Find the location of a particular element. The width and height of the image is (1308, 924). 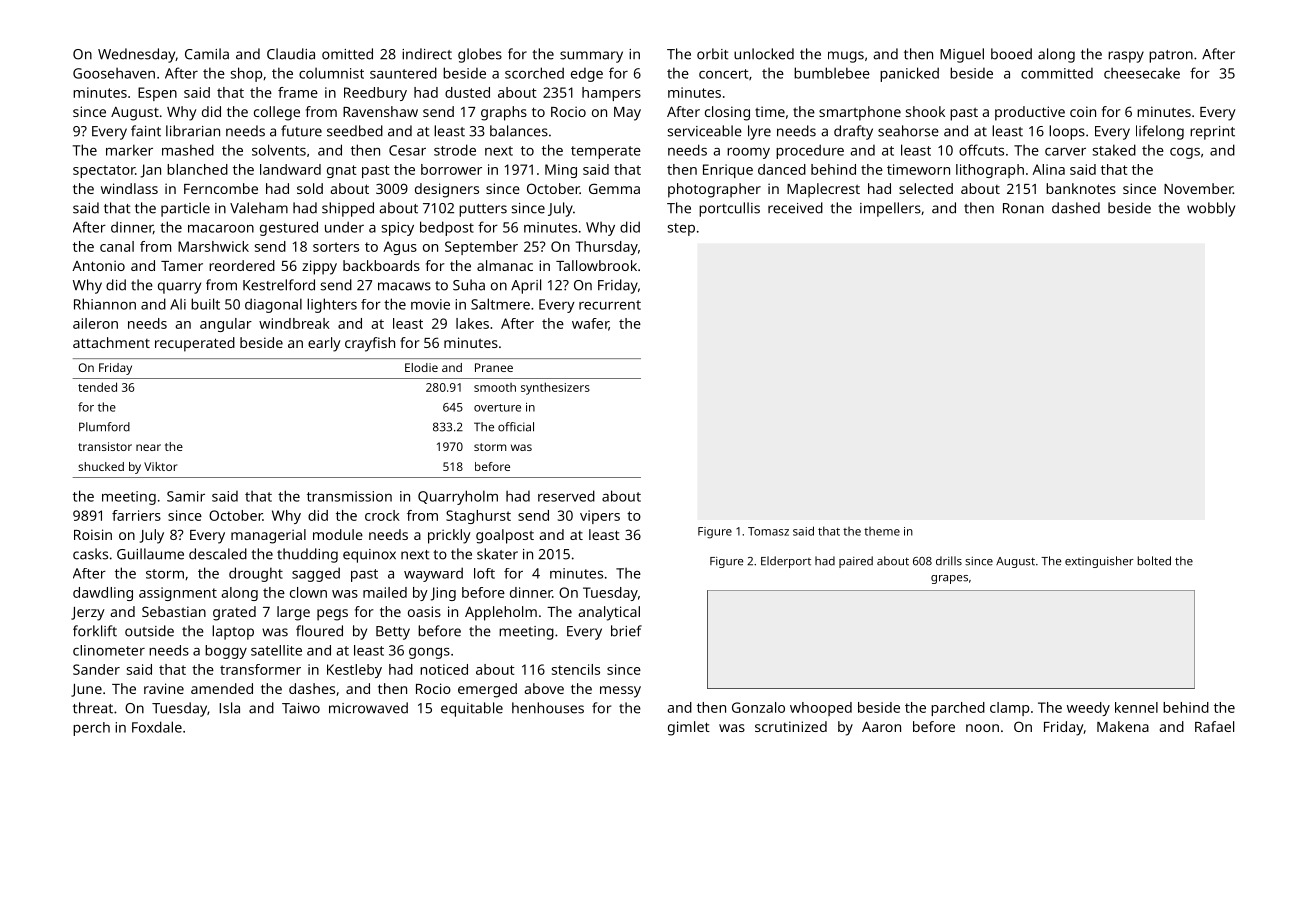

staked is located at coordinates (1114, 150).
